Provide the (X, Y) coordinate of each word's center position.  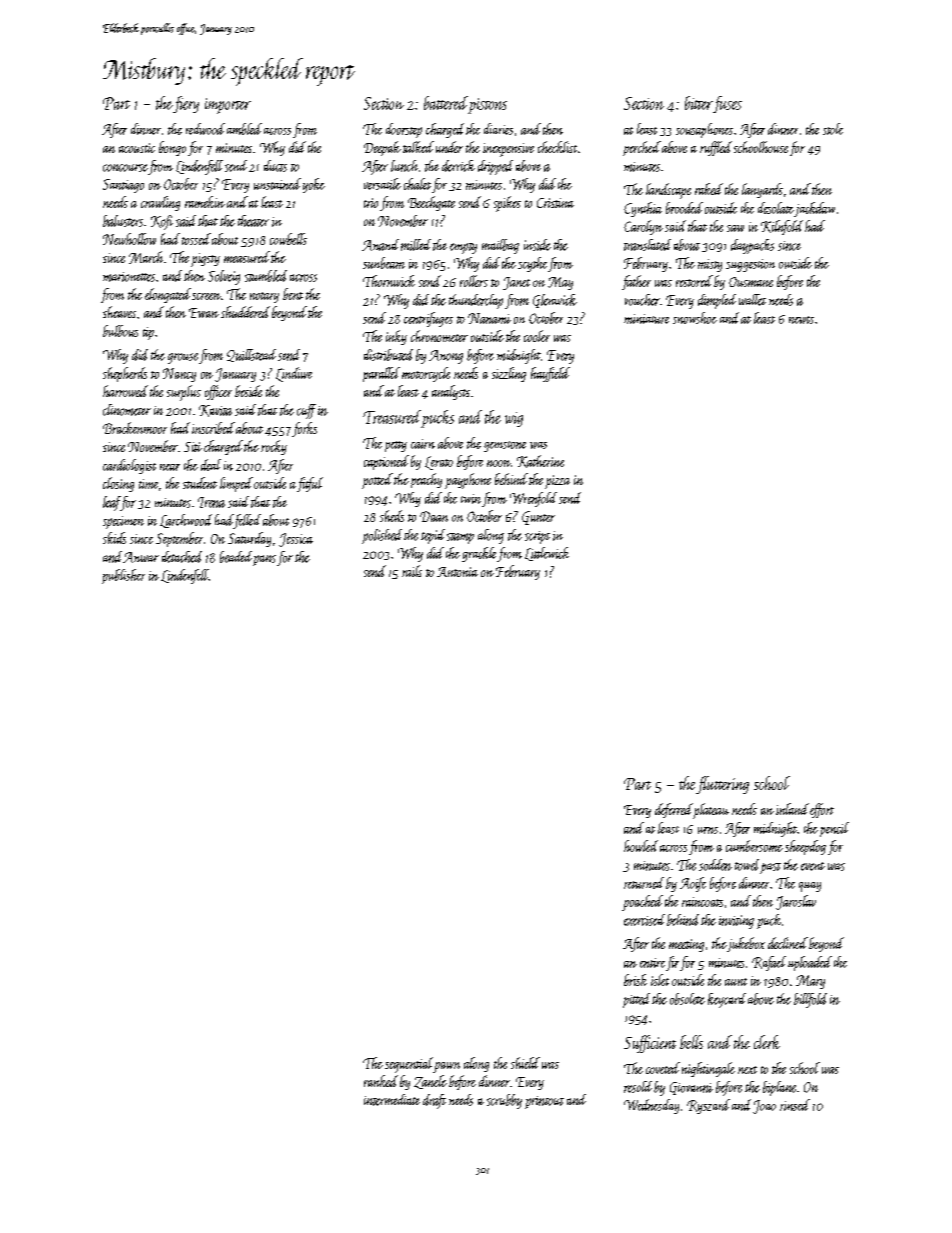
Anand (380, 245)
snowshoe (695, 318)
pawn (447, 1067)
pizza (557, 482)
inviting (736, 922)
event (813, 866)
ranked (381, 1081)
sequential (409, 1065)
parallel (381, 374)
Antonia (457, 572)
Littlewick (547, 554)
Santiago (123, 186)
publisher (123, 576)
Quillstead (251, 355)
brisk (635, 980)
